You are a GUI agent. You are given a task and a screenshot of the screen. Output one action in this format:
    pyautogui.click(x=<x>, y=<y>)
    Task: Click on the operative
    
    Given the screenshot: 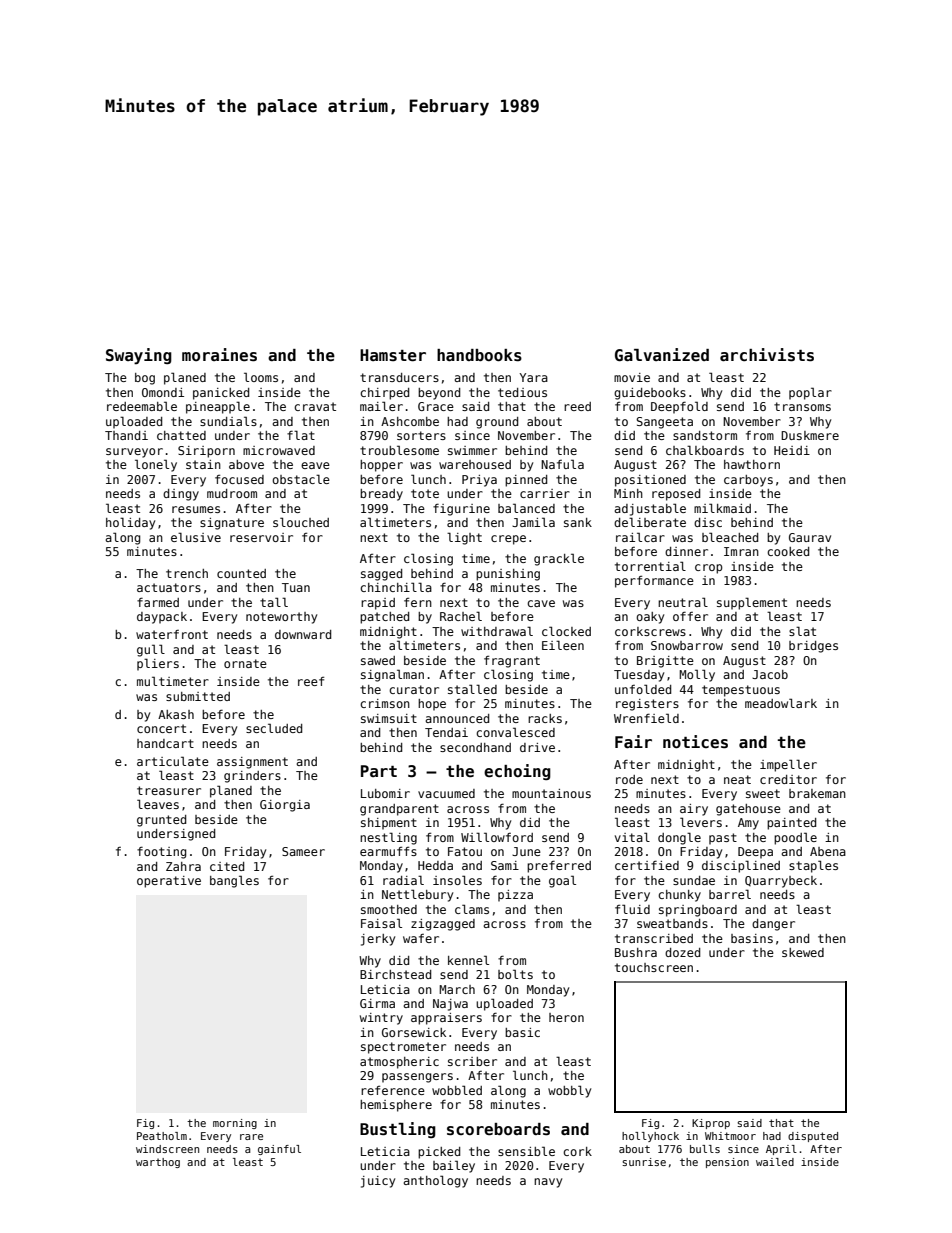 What is the action you would take?
    pyautogui.click(x=169, y=882)
